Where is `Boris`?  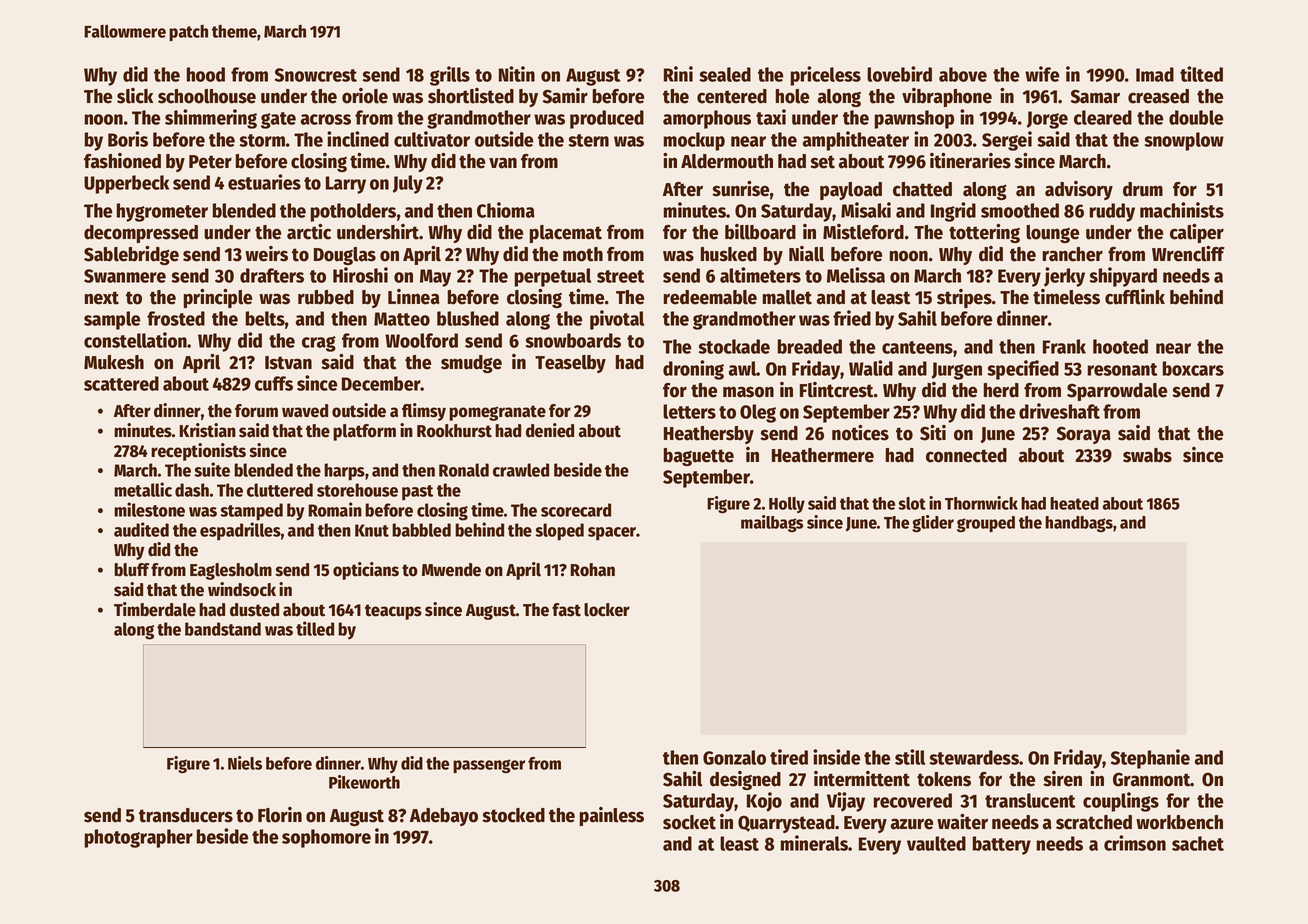
Boris is located at coordinates (128, 139).
